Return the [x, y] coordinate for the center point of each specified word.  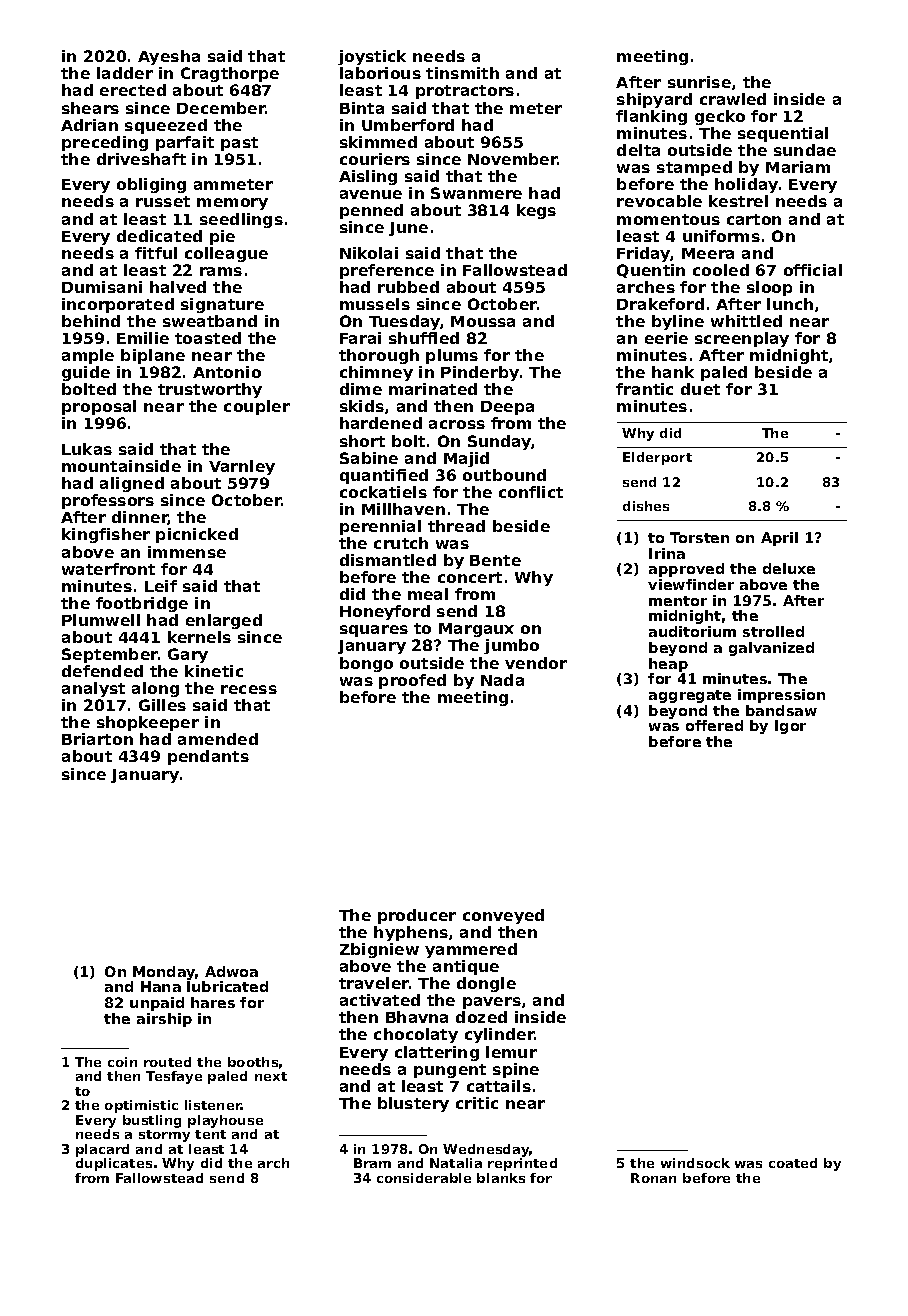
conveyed [503, 916]
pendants [208, 757]
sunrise [699, 82]
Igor [790, 727]
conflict [531, 492]
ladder [125, 73]
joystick [372, 57]
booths [253, 1062]
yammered [471, 950]
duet [700, 389]
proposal [99, 407]
